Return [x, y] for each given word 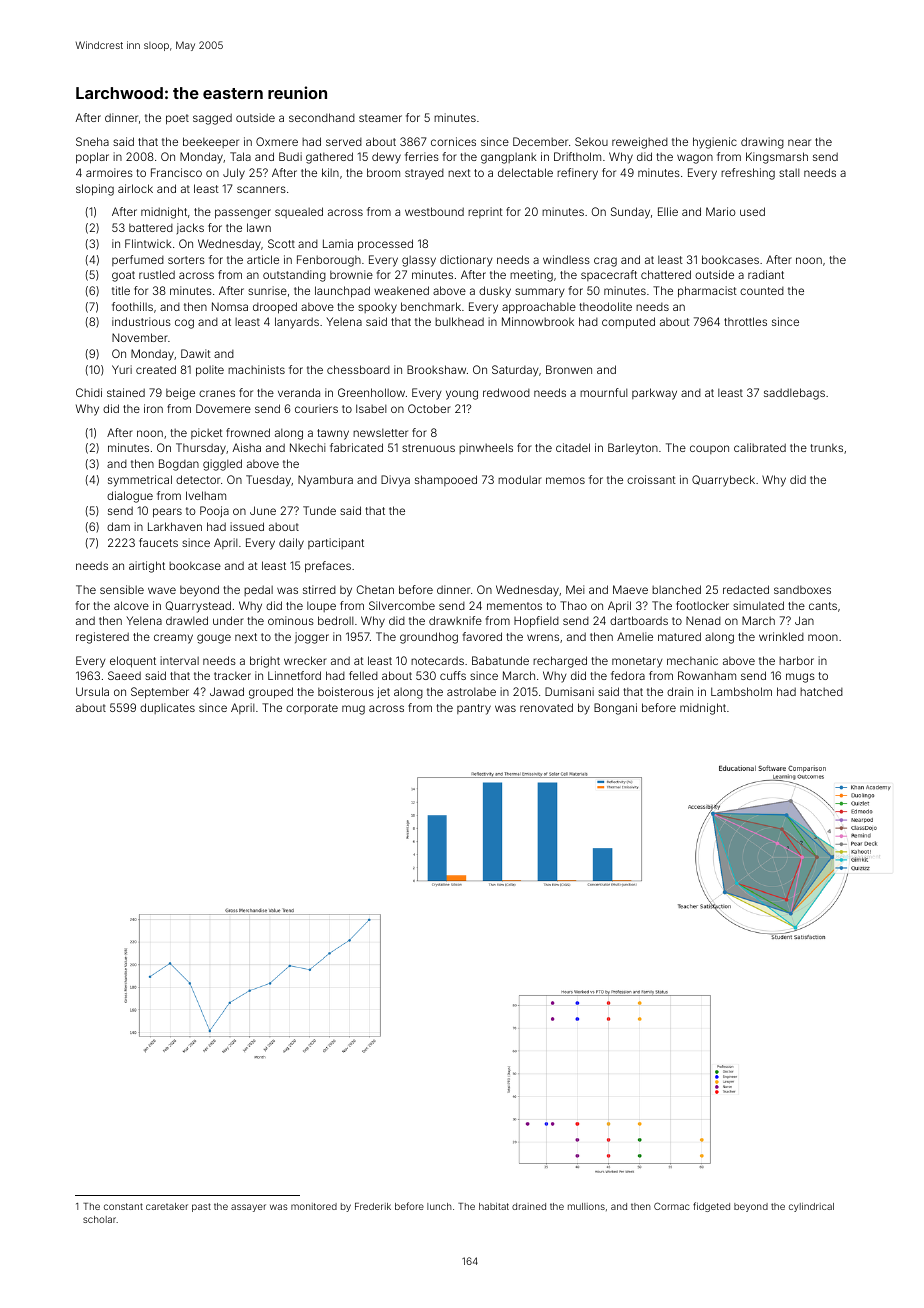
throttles [745, 321]
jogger [312, 638]
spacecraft [609, 275]
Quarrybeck [723, 481]
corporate [312, 709]
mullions [586, 1206]
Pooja [214, 512]
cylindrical [811, 1207]
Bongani [615, 709]
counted [762, 291]
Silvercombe [402, 605]
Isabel [371, 408]
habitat [494, 1206]
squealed [299, 212]
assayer [248, 1208]
